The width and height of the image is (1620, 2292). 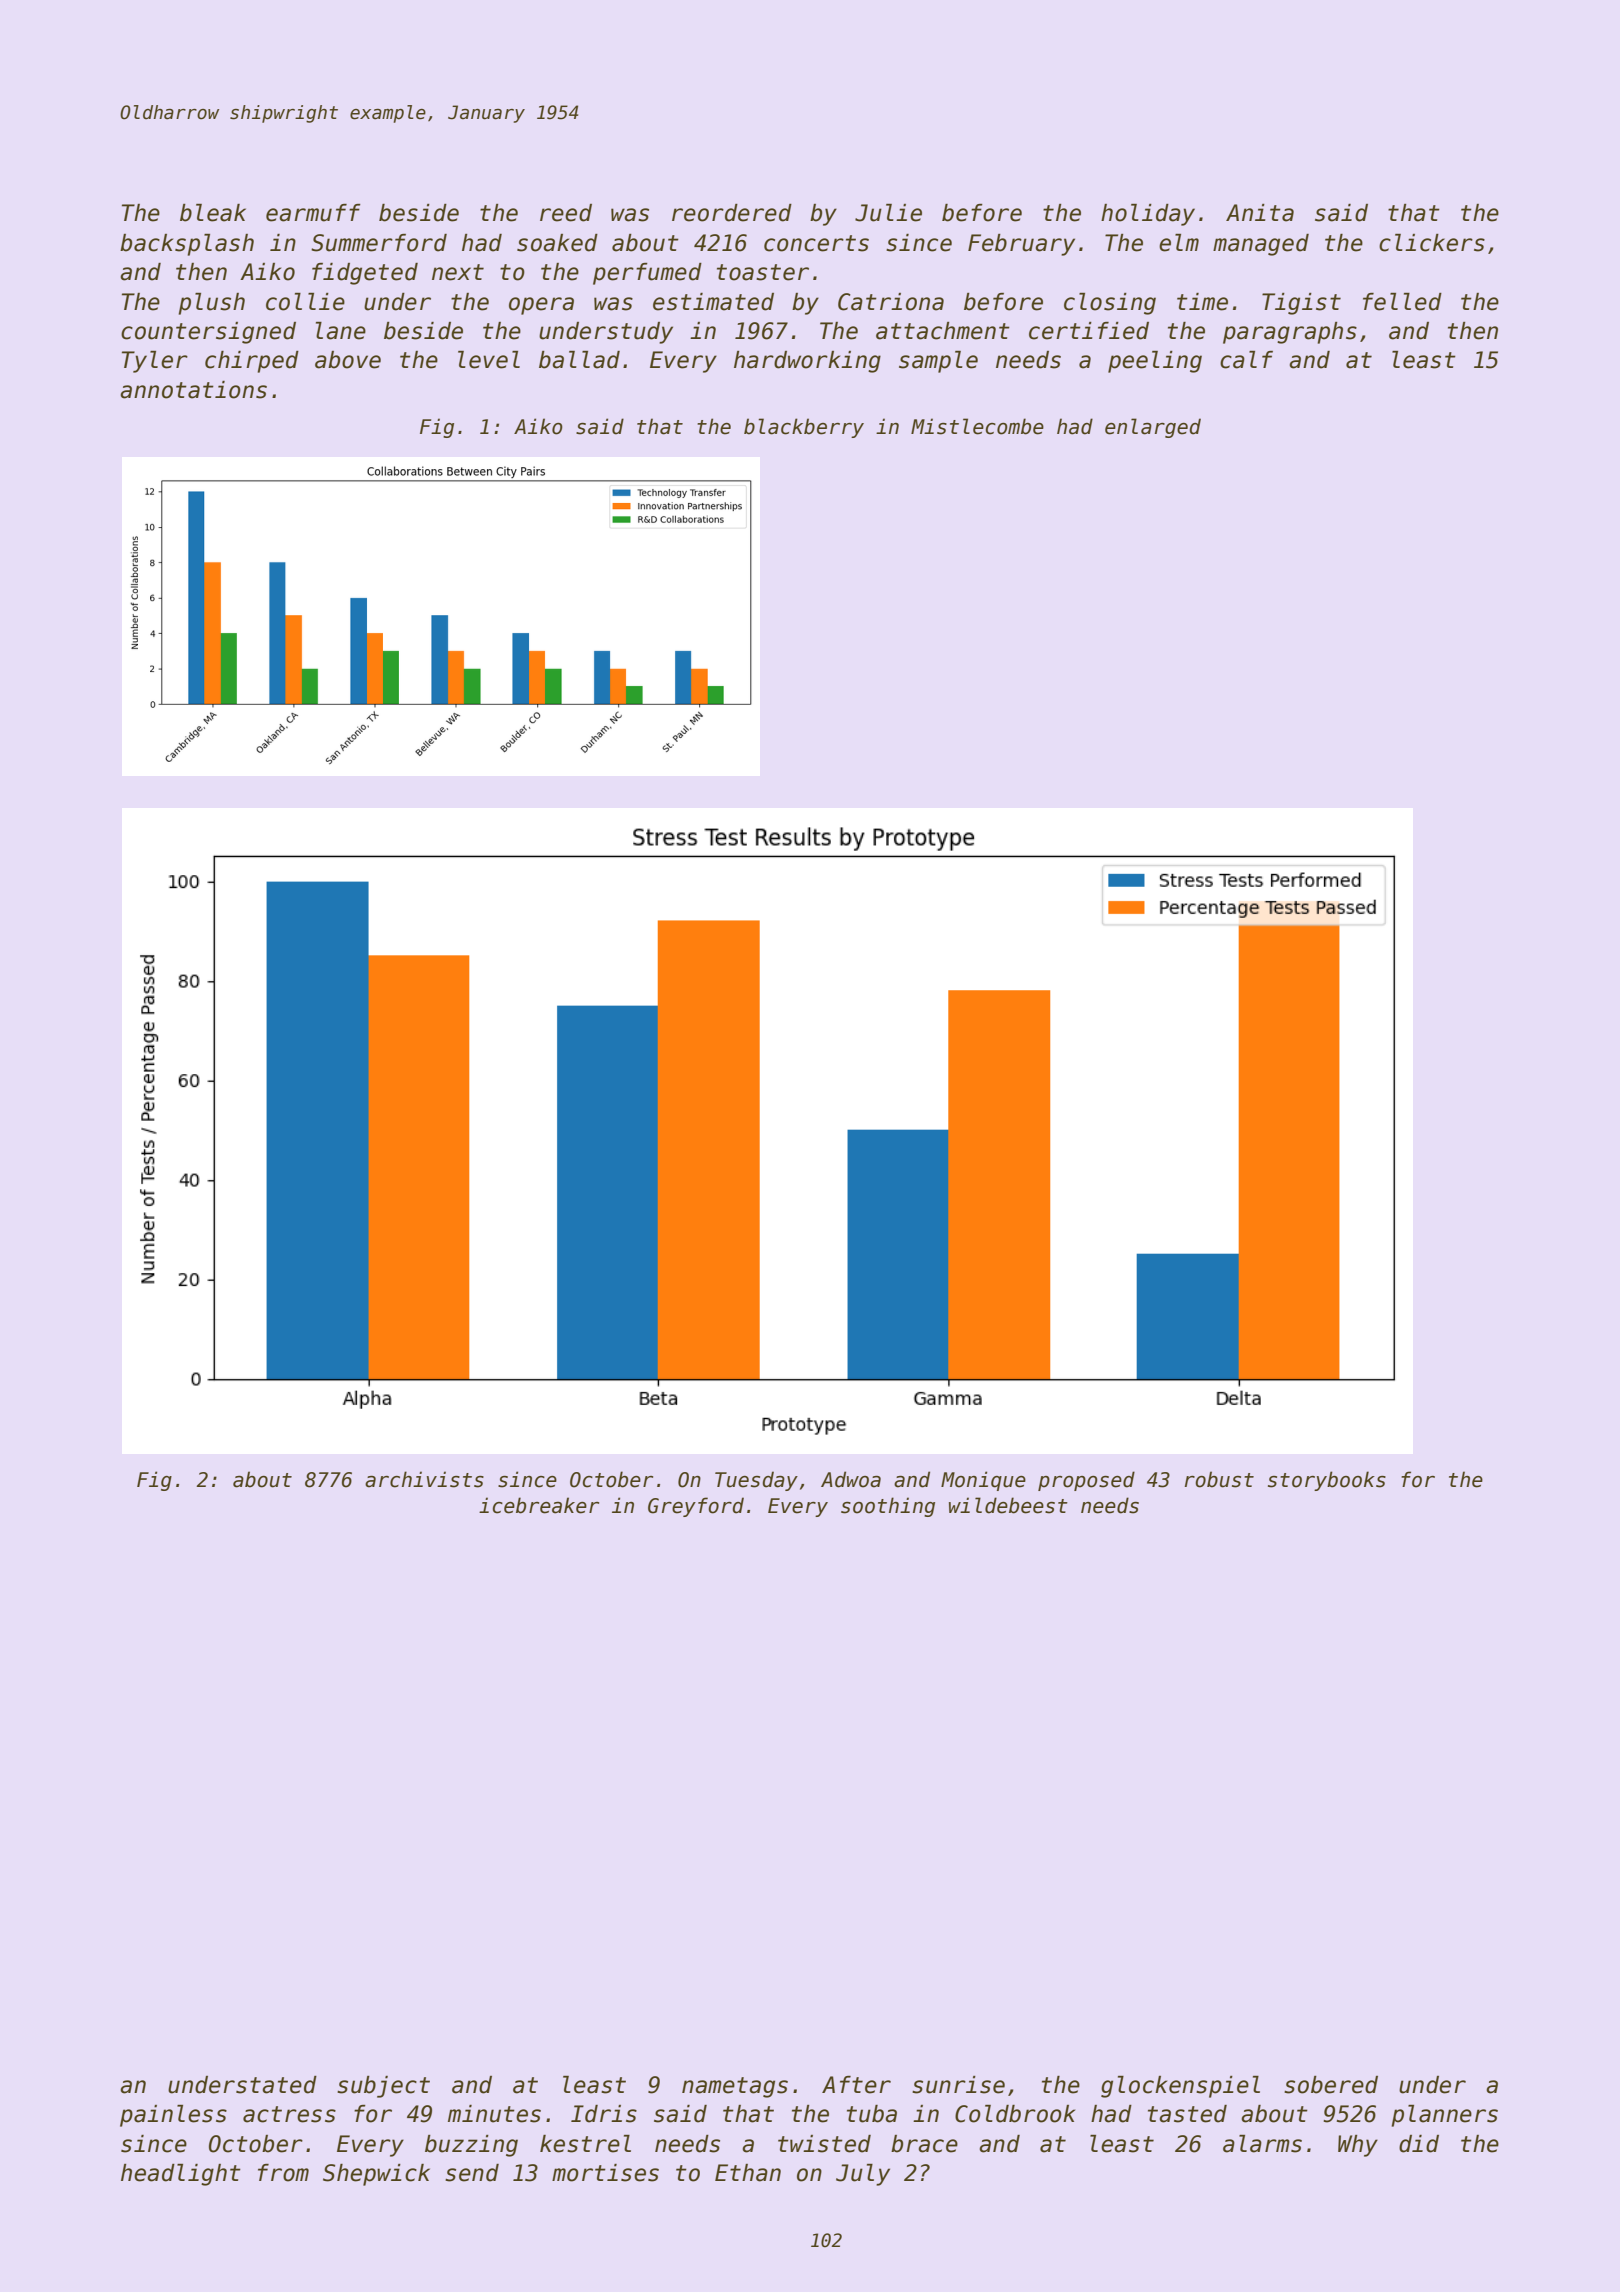 What do you see at coordinates (977, 426) in the image?
I see `Mistlecombe` at bounding box center [977, 426].
